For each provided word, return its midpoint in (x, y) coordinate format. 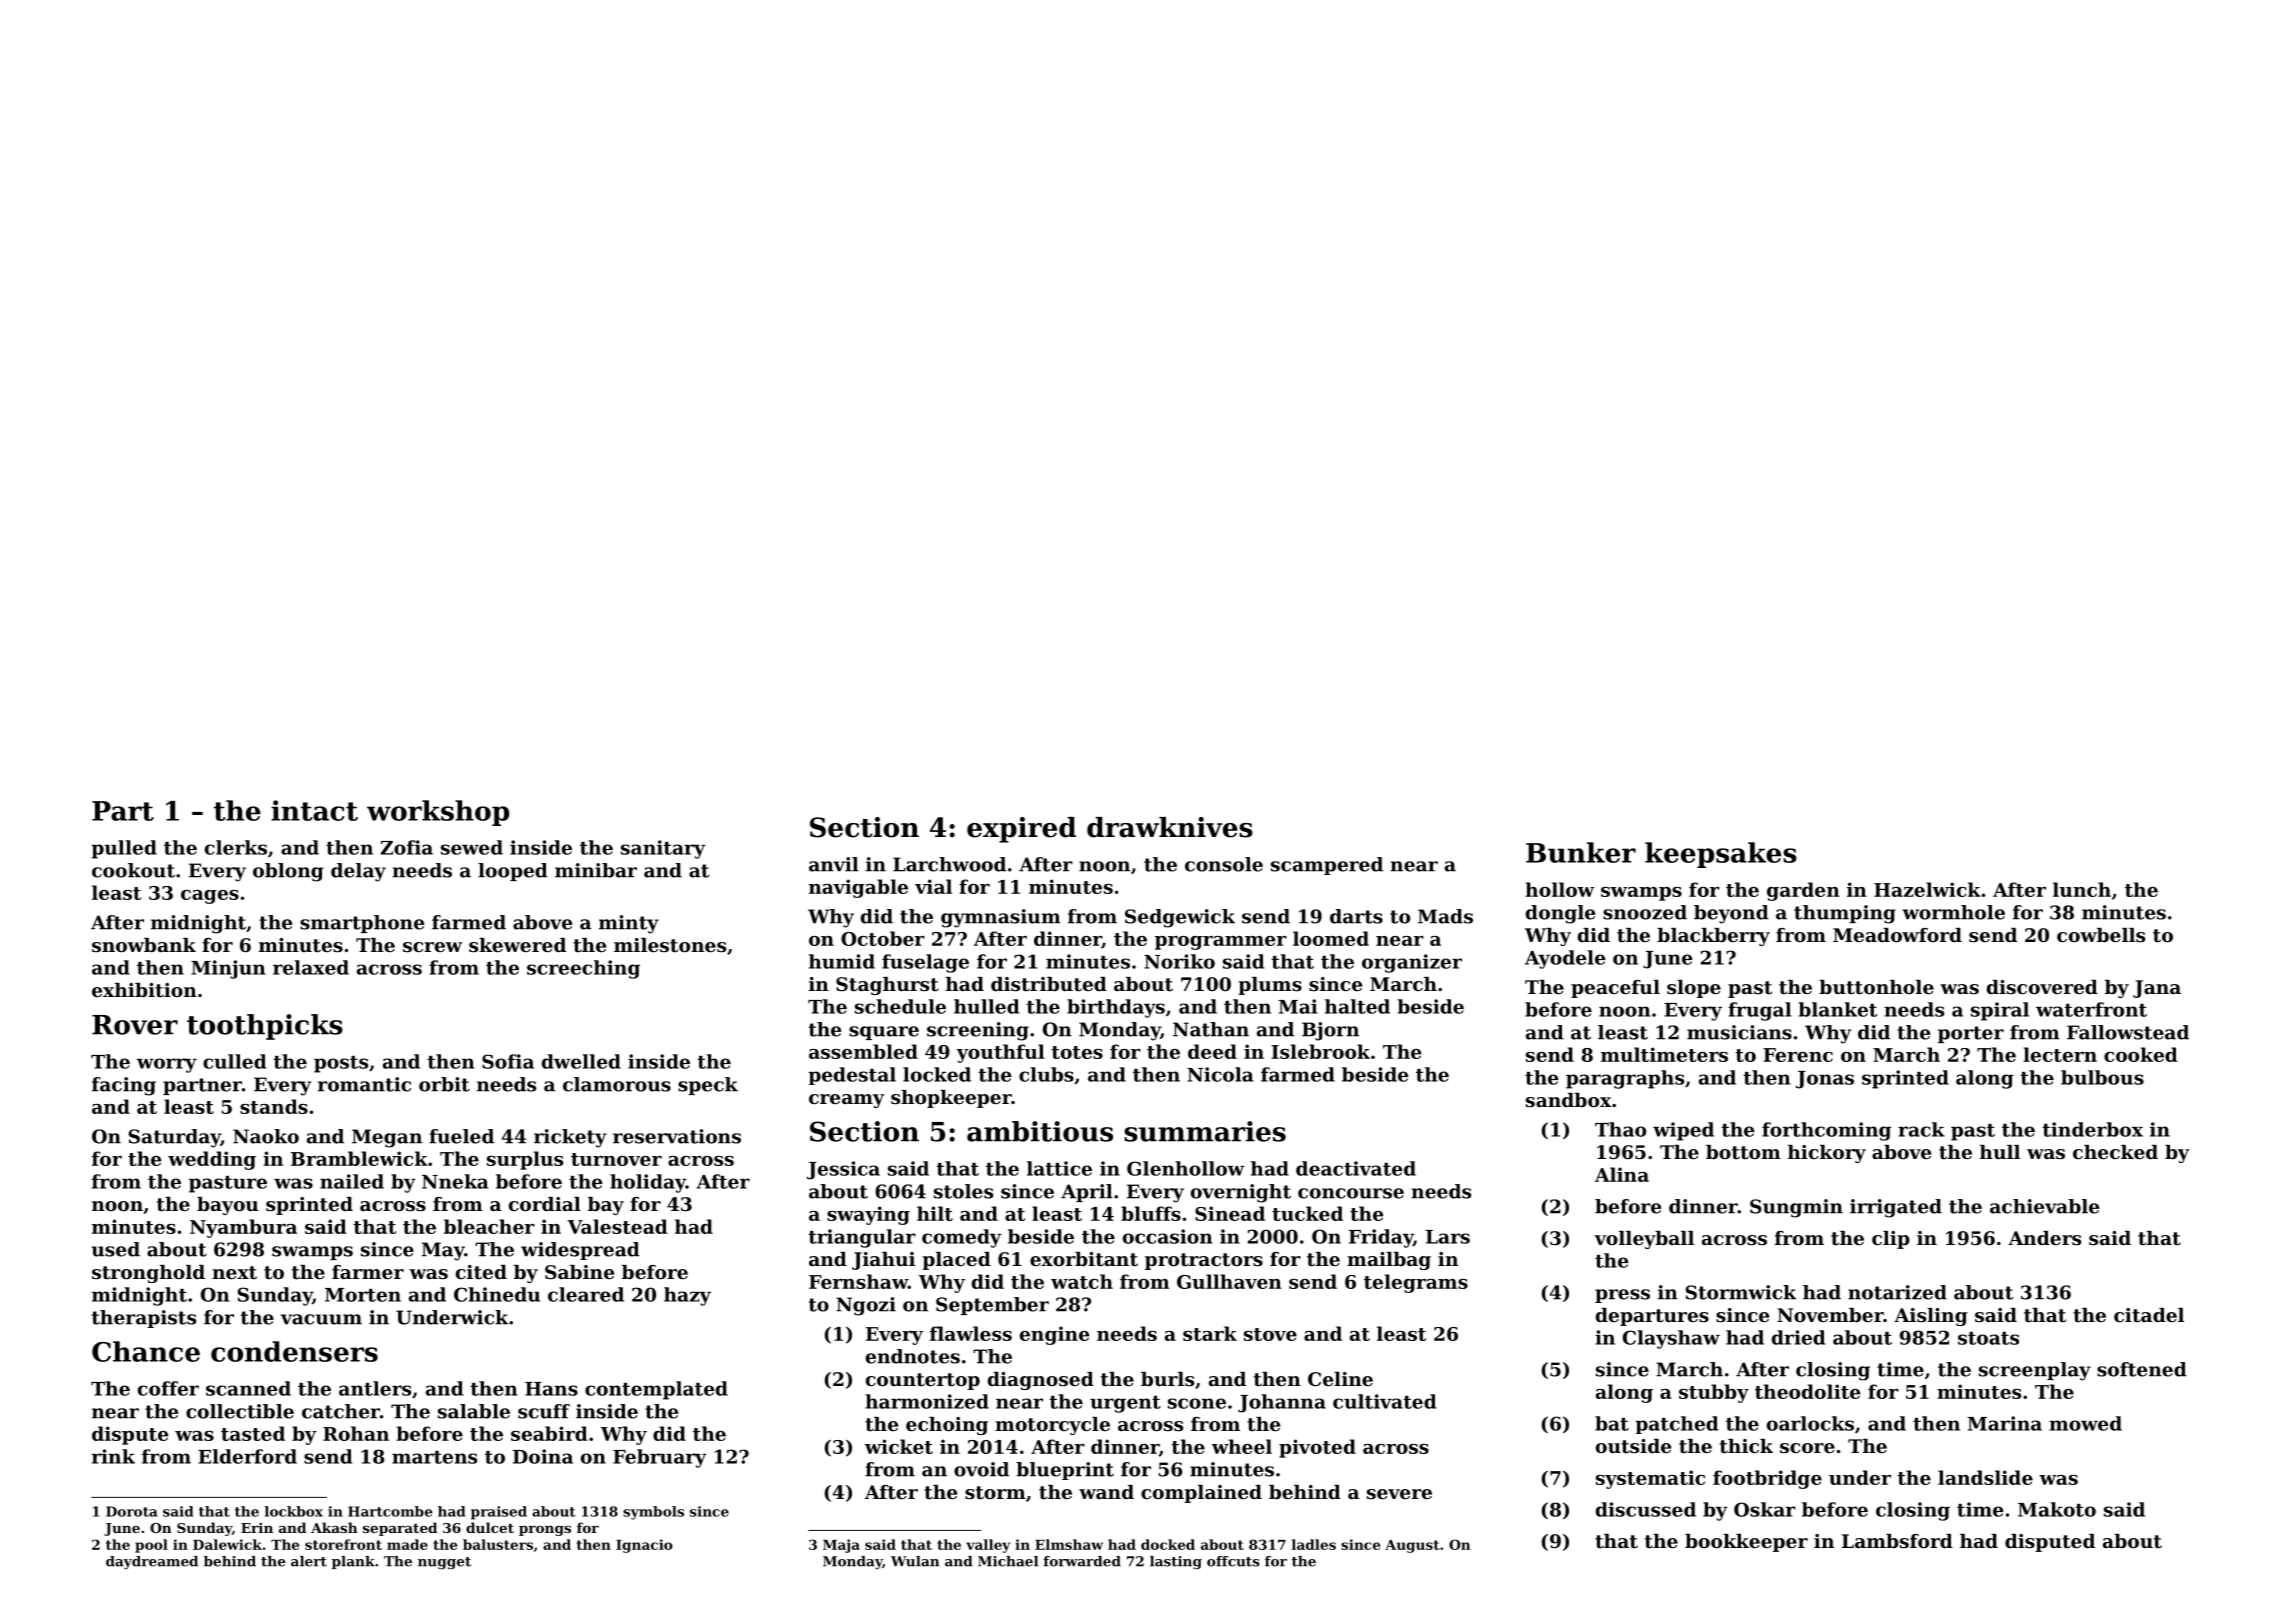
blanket (1838, 1009)
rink (113, 1456)
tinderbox (2092, 1129)
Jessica (843, 1170)
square (884, 1033)
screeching (583, 969)
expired (1021, 830)
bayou (227, 1206)
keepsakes (1721, 855)
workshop (438, 813)
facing (124, 1086)
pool (151, 1546)
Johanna (1282, 1403)
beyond (1731, 914)
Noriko (1179, 961)
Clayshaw (1671, 1339)
